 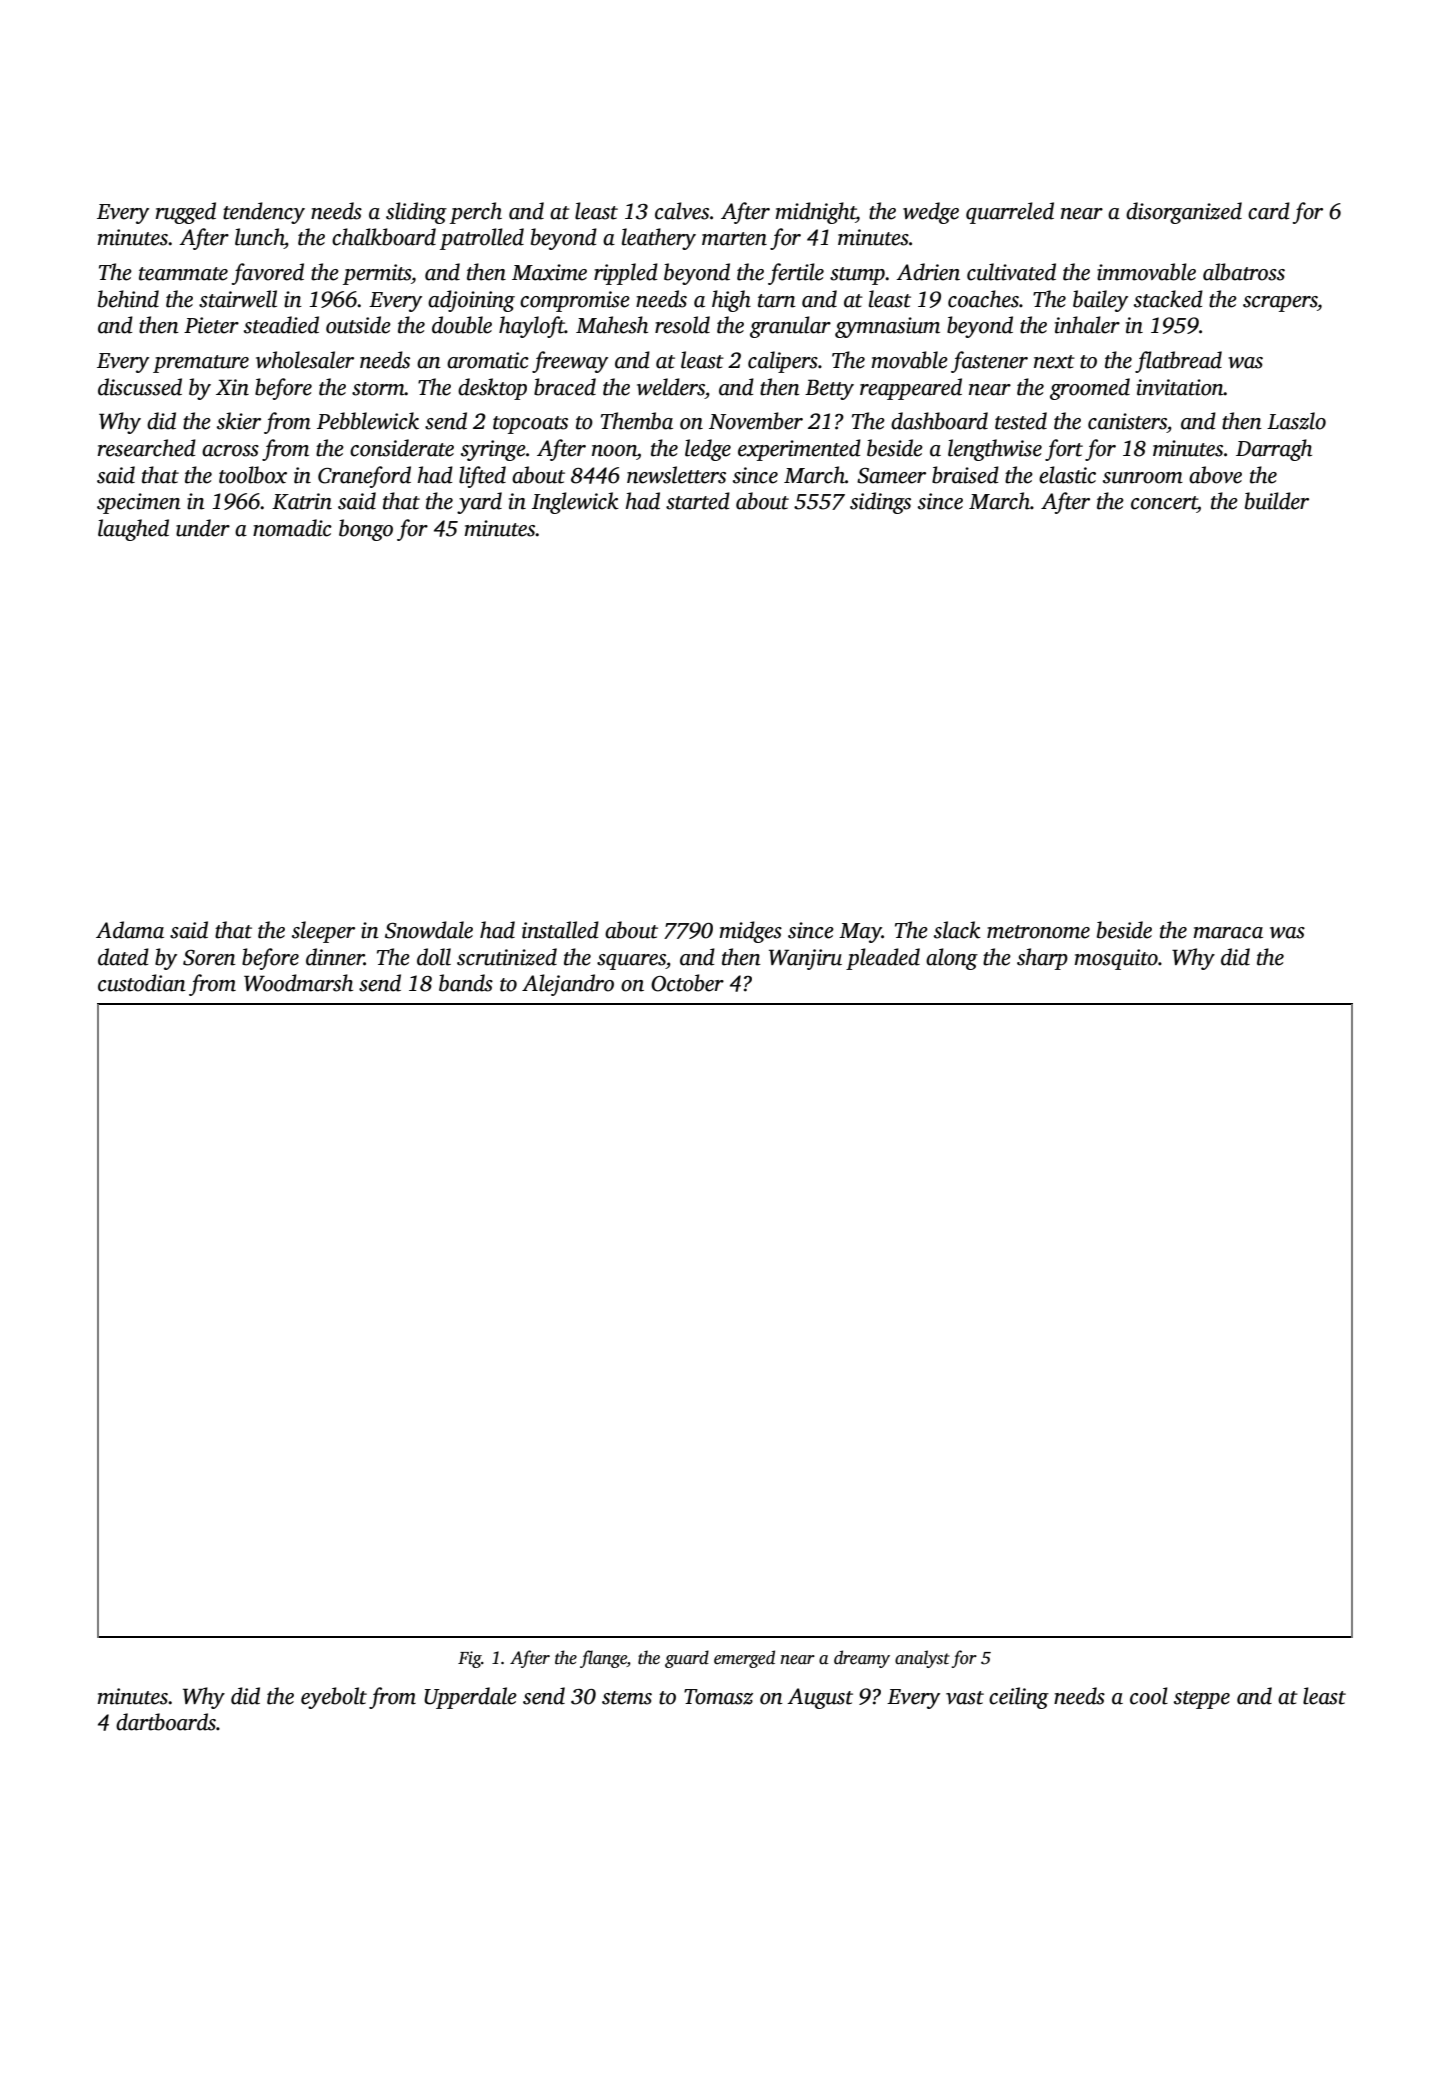 What do you see at coordinates (1202, 1700) in the screenshot?
I see `steppe` at bounding box center [1202, 1700].
